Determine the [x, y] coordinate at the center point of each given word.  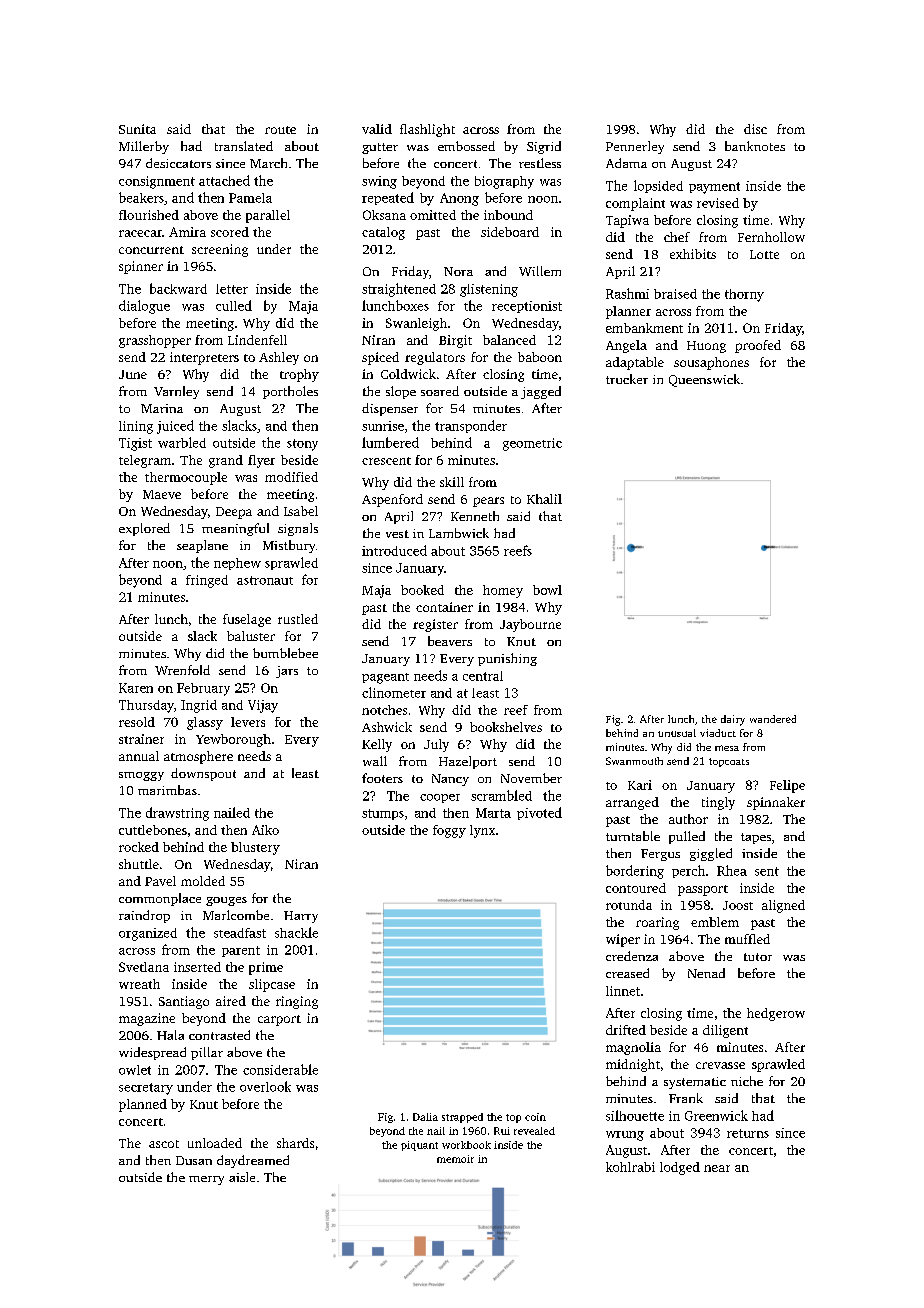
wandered [773, 719]
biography [504, 182]
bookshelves [506, 727]
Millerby [144, 147]
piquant [419, 1146]
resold [137, 722]
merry [206, 1180]
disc [755, 129]
